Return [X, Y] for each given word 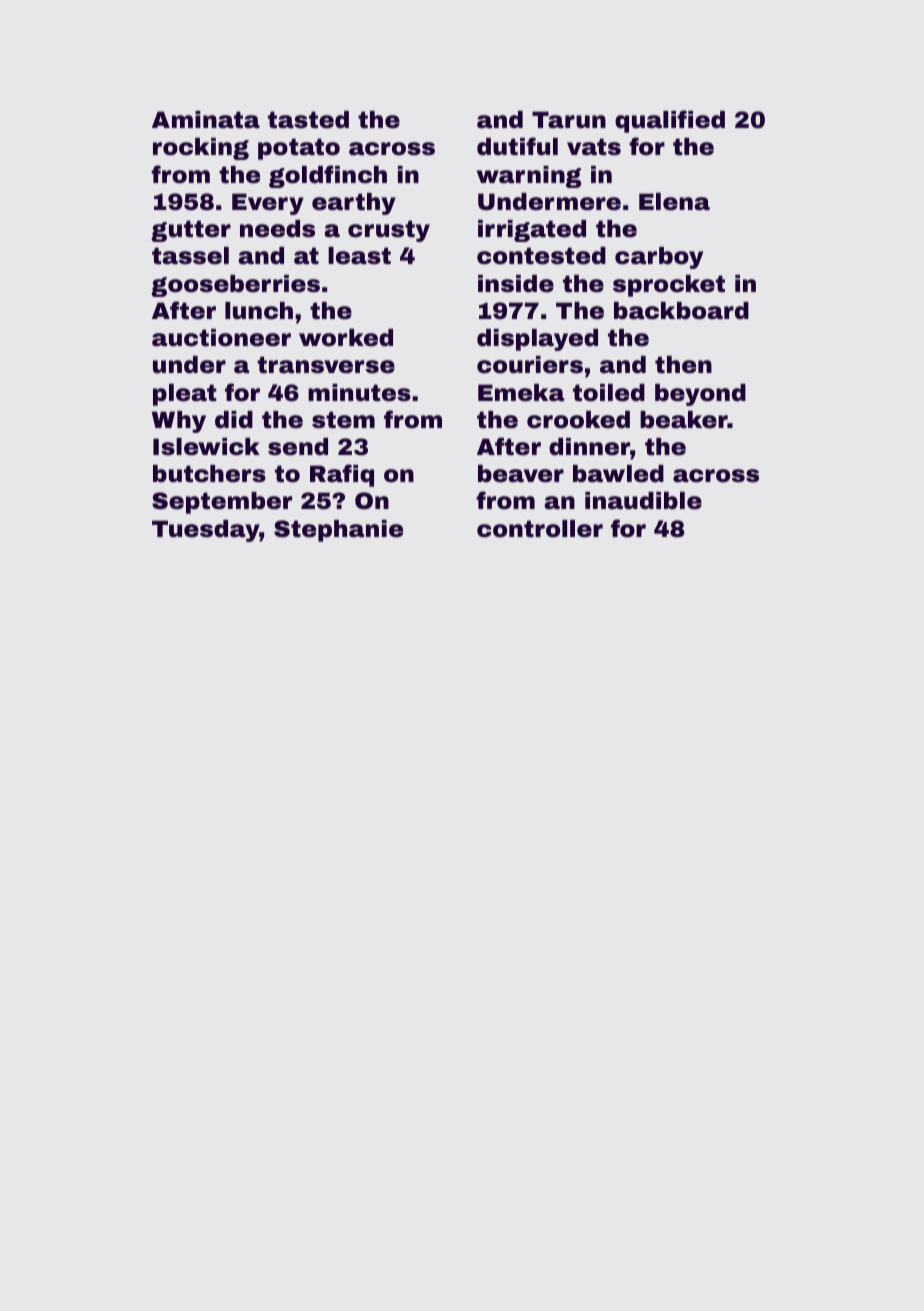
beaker [684, 420]
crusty [389, 231]
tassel [190, 256]
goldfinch [328, 176]
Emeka [521, 393]
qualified [670, 121]
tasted [308, 120]
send [298, 447]
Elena [674, 202]
